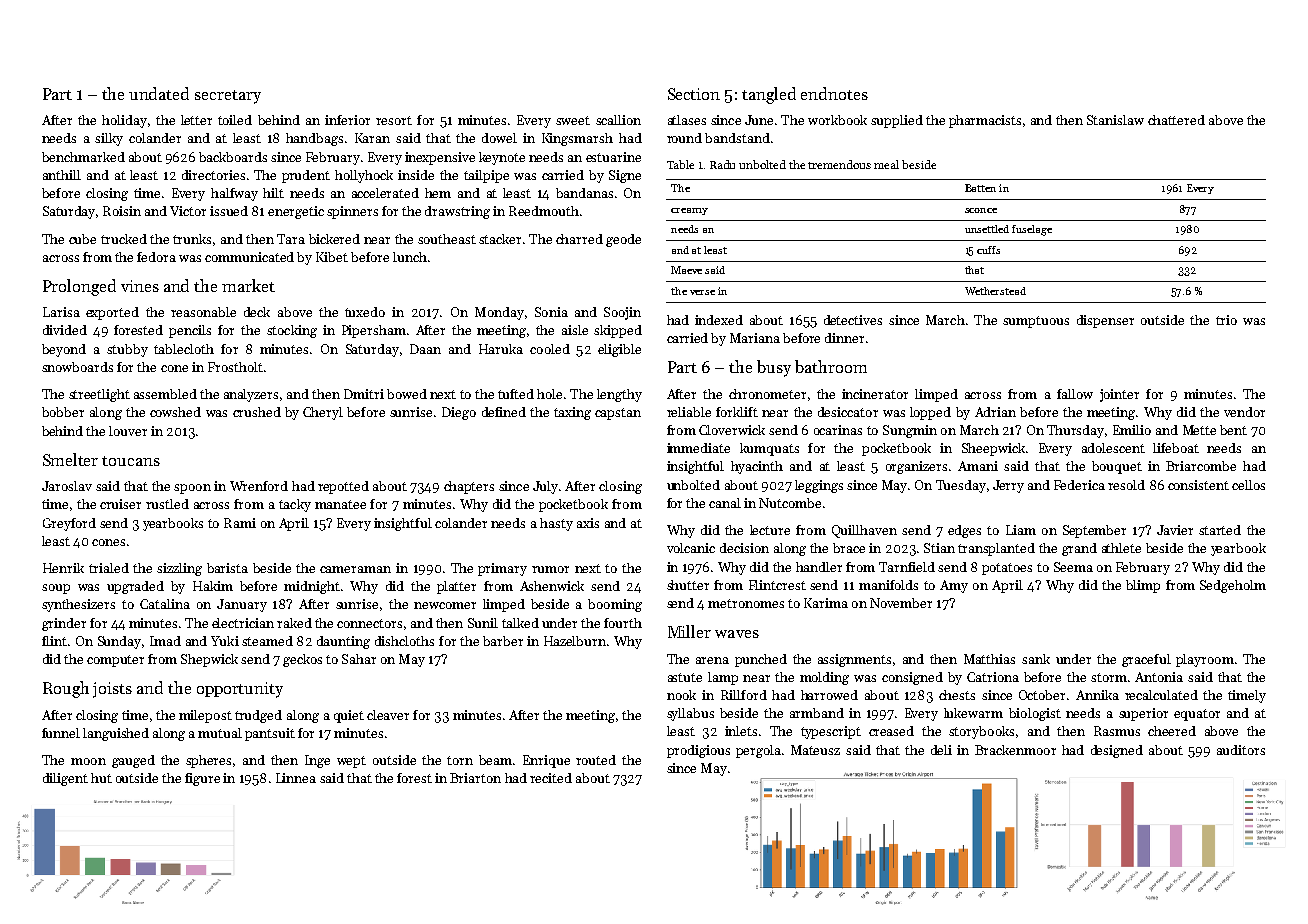 This image has width=1308, height=924. I want to click on repotted, so click(343, 487).
